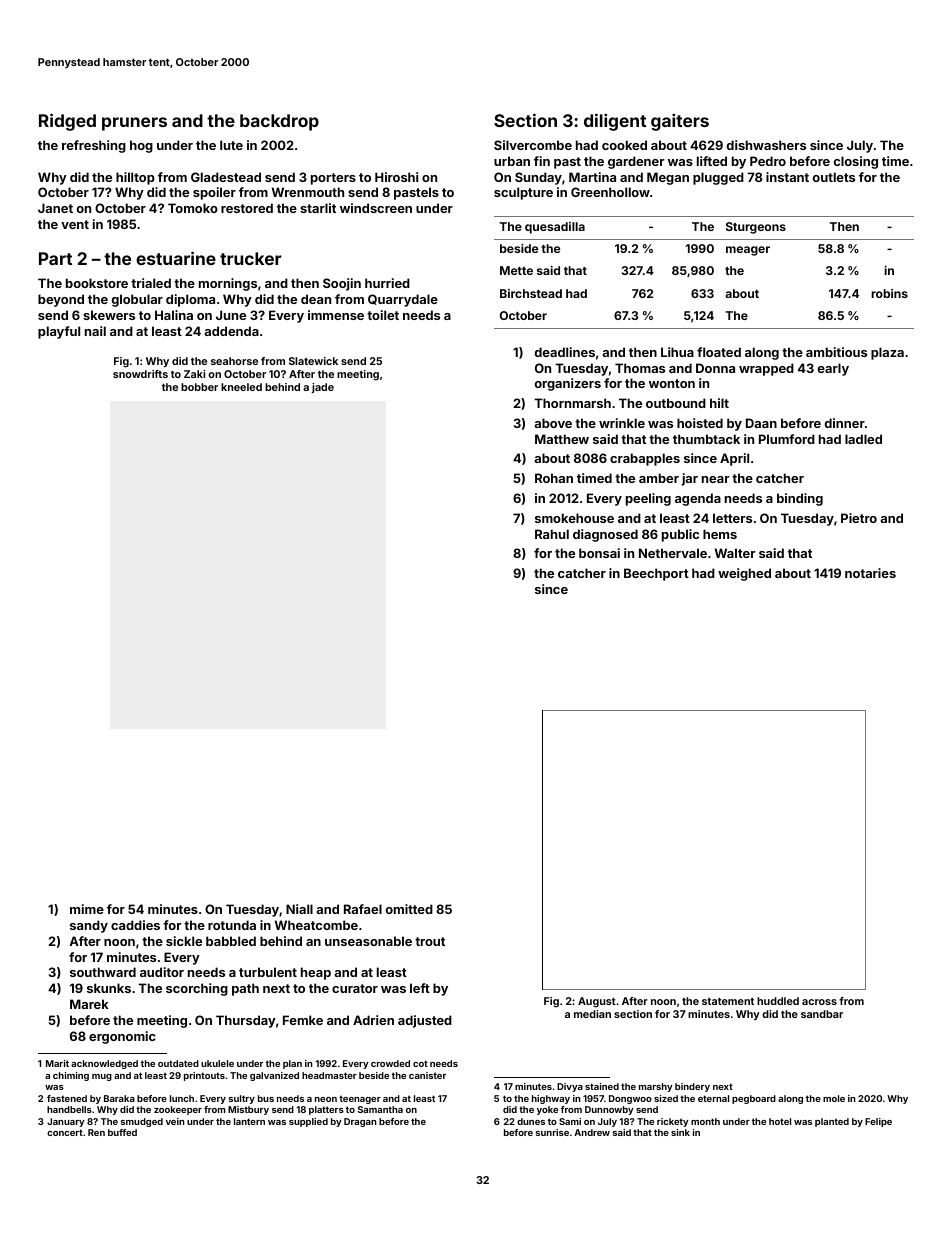  What do you see at coordinates (562, 439) in the image?
I see `Matthew` at bounding box center [562, 439].
